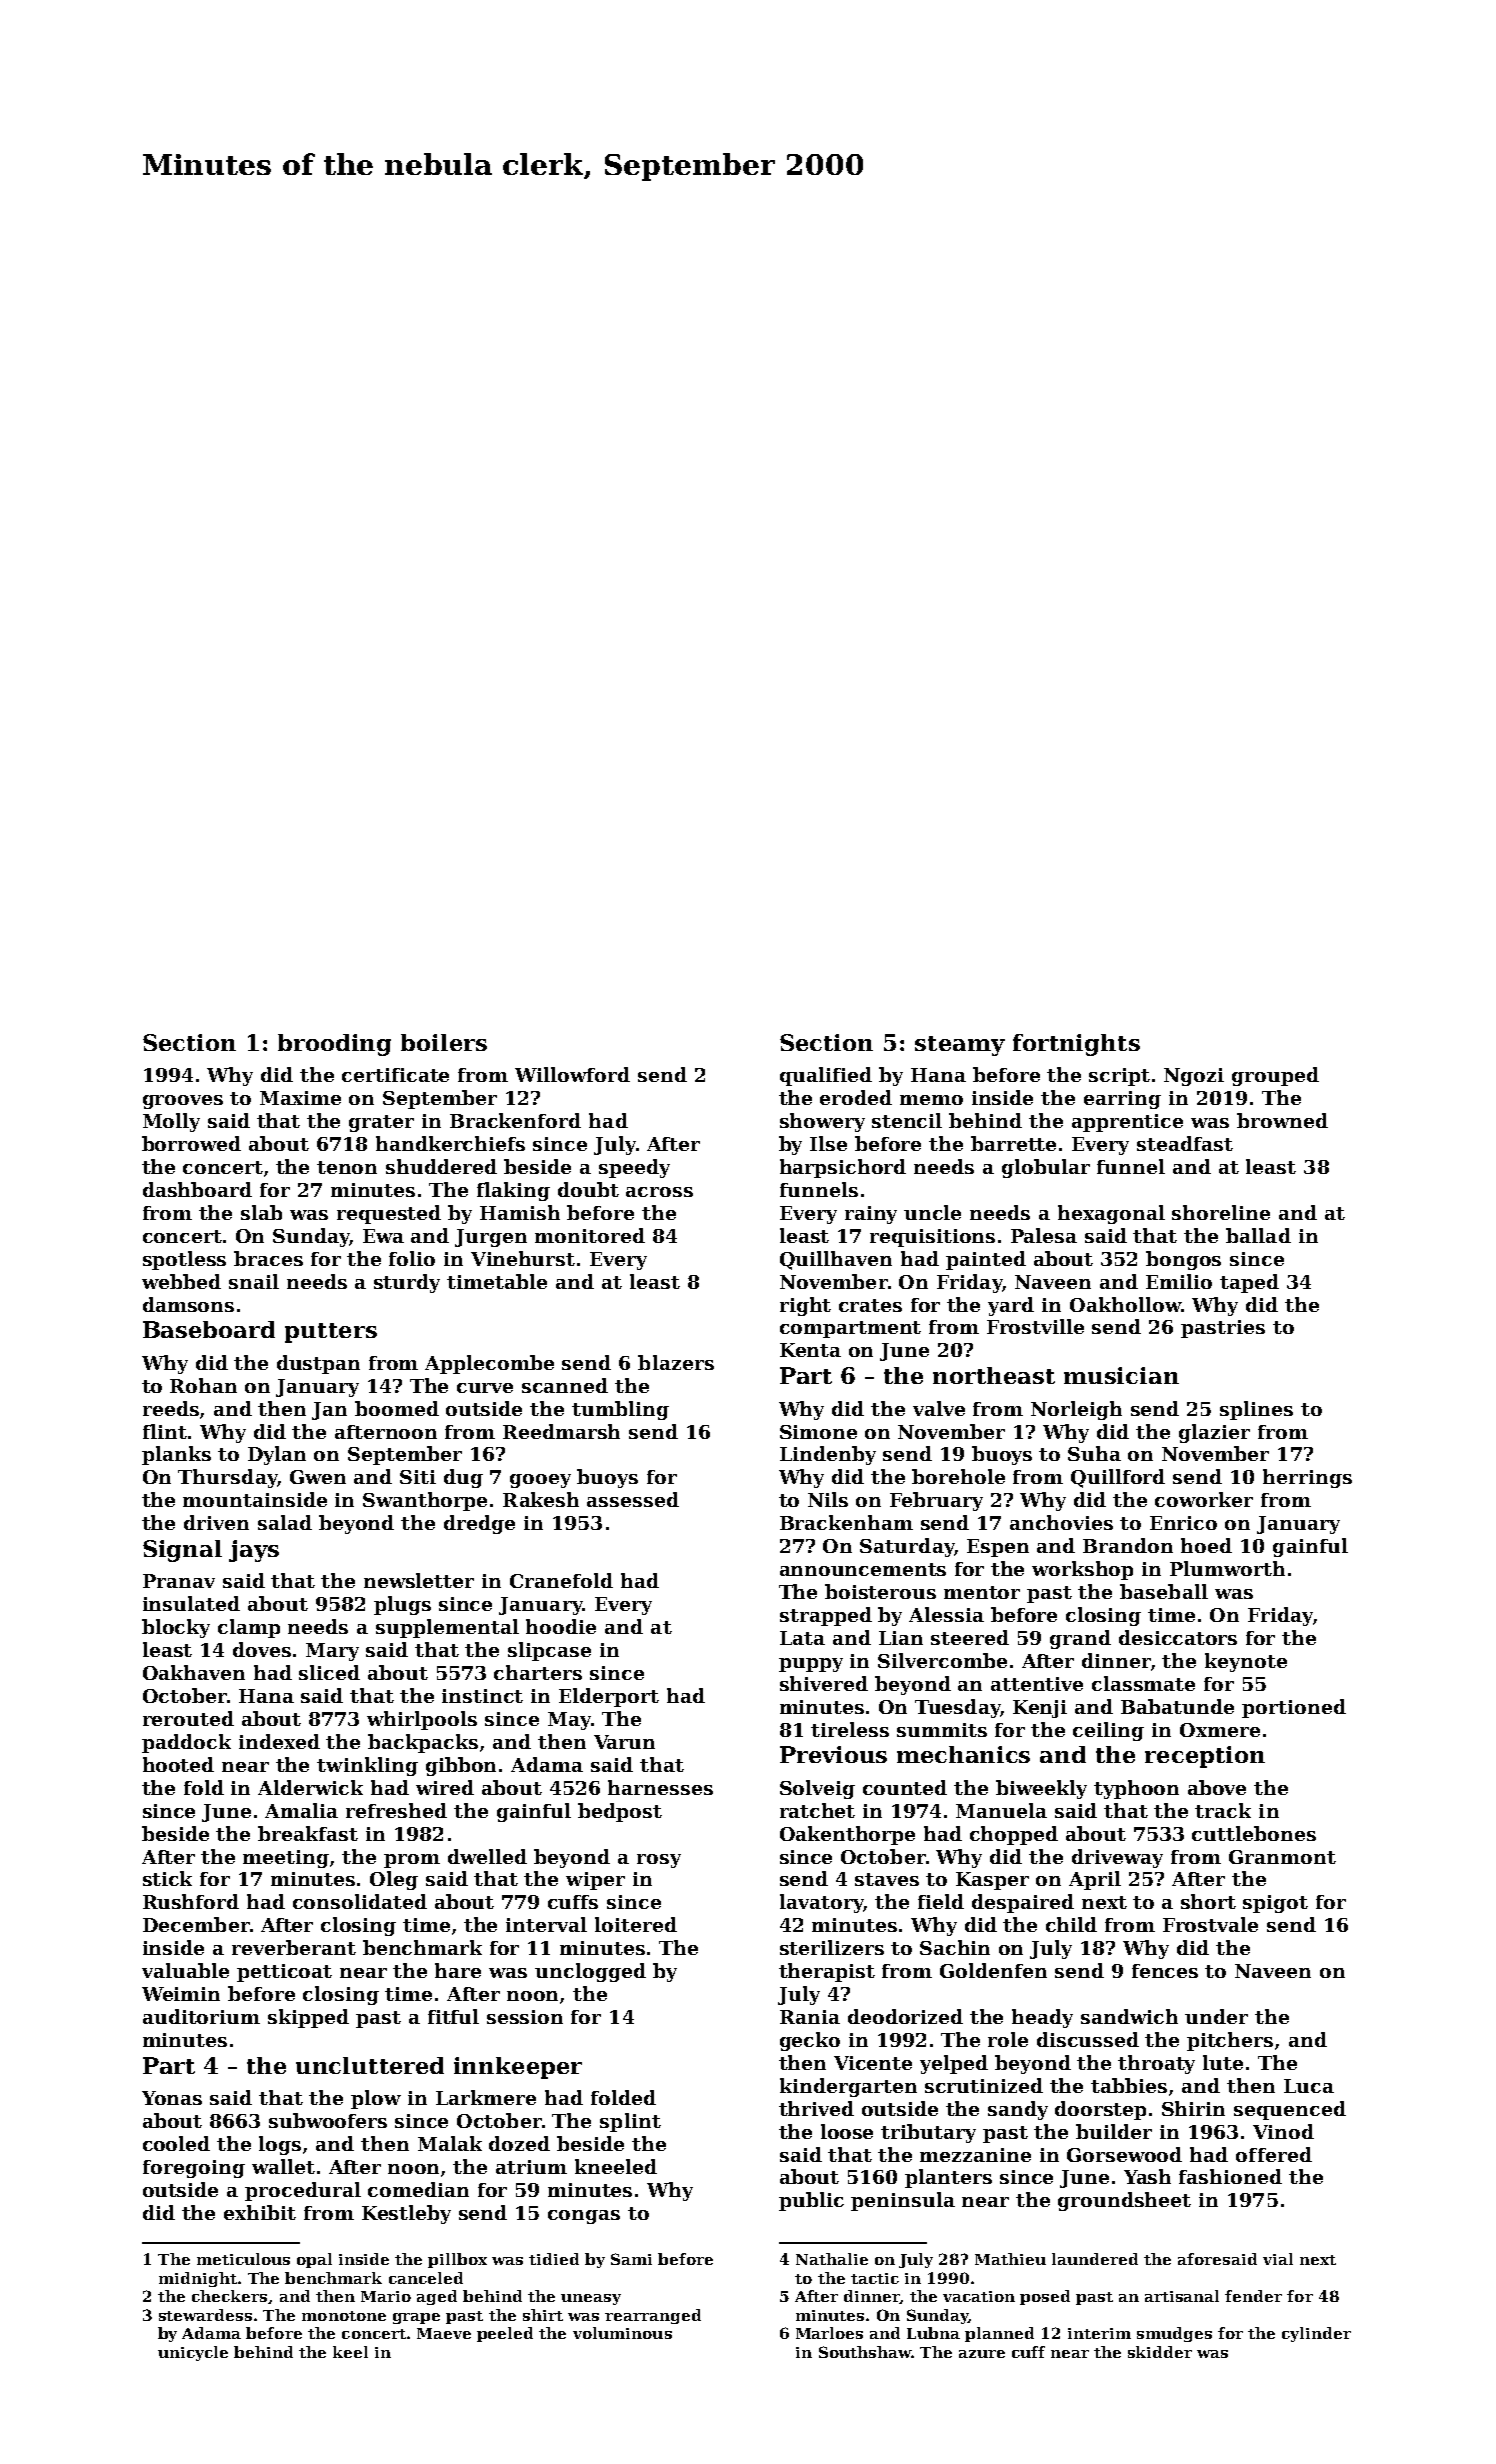 This screenshot has width=1496, height=2464. What do you see at coordinates (905, 1787) in the screenshot?
I see `counted` at bounding box center [905, 1787].
